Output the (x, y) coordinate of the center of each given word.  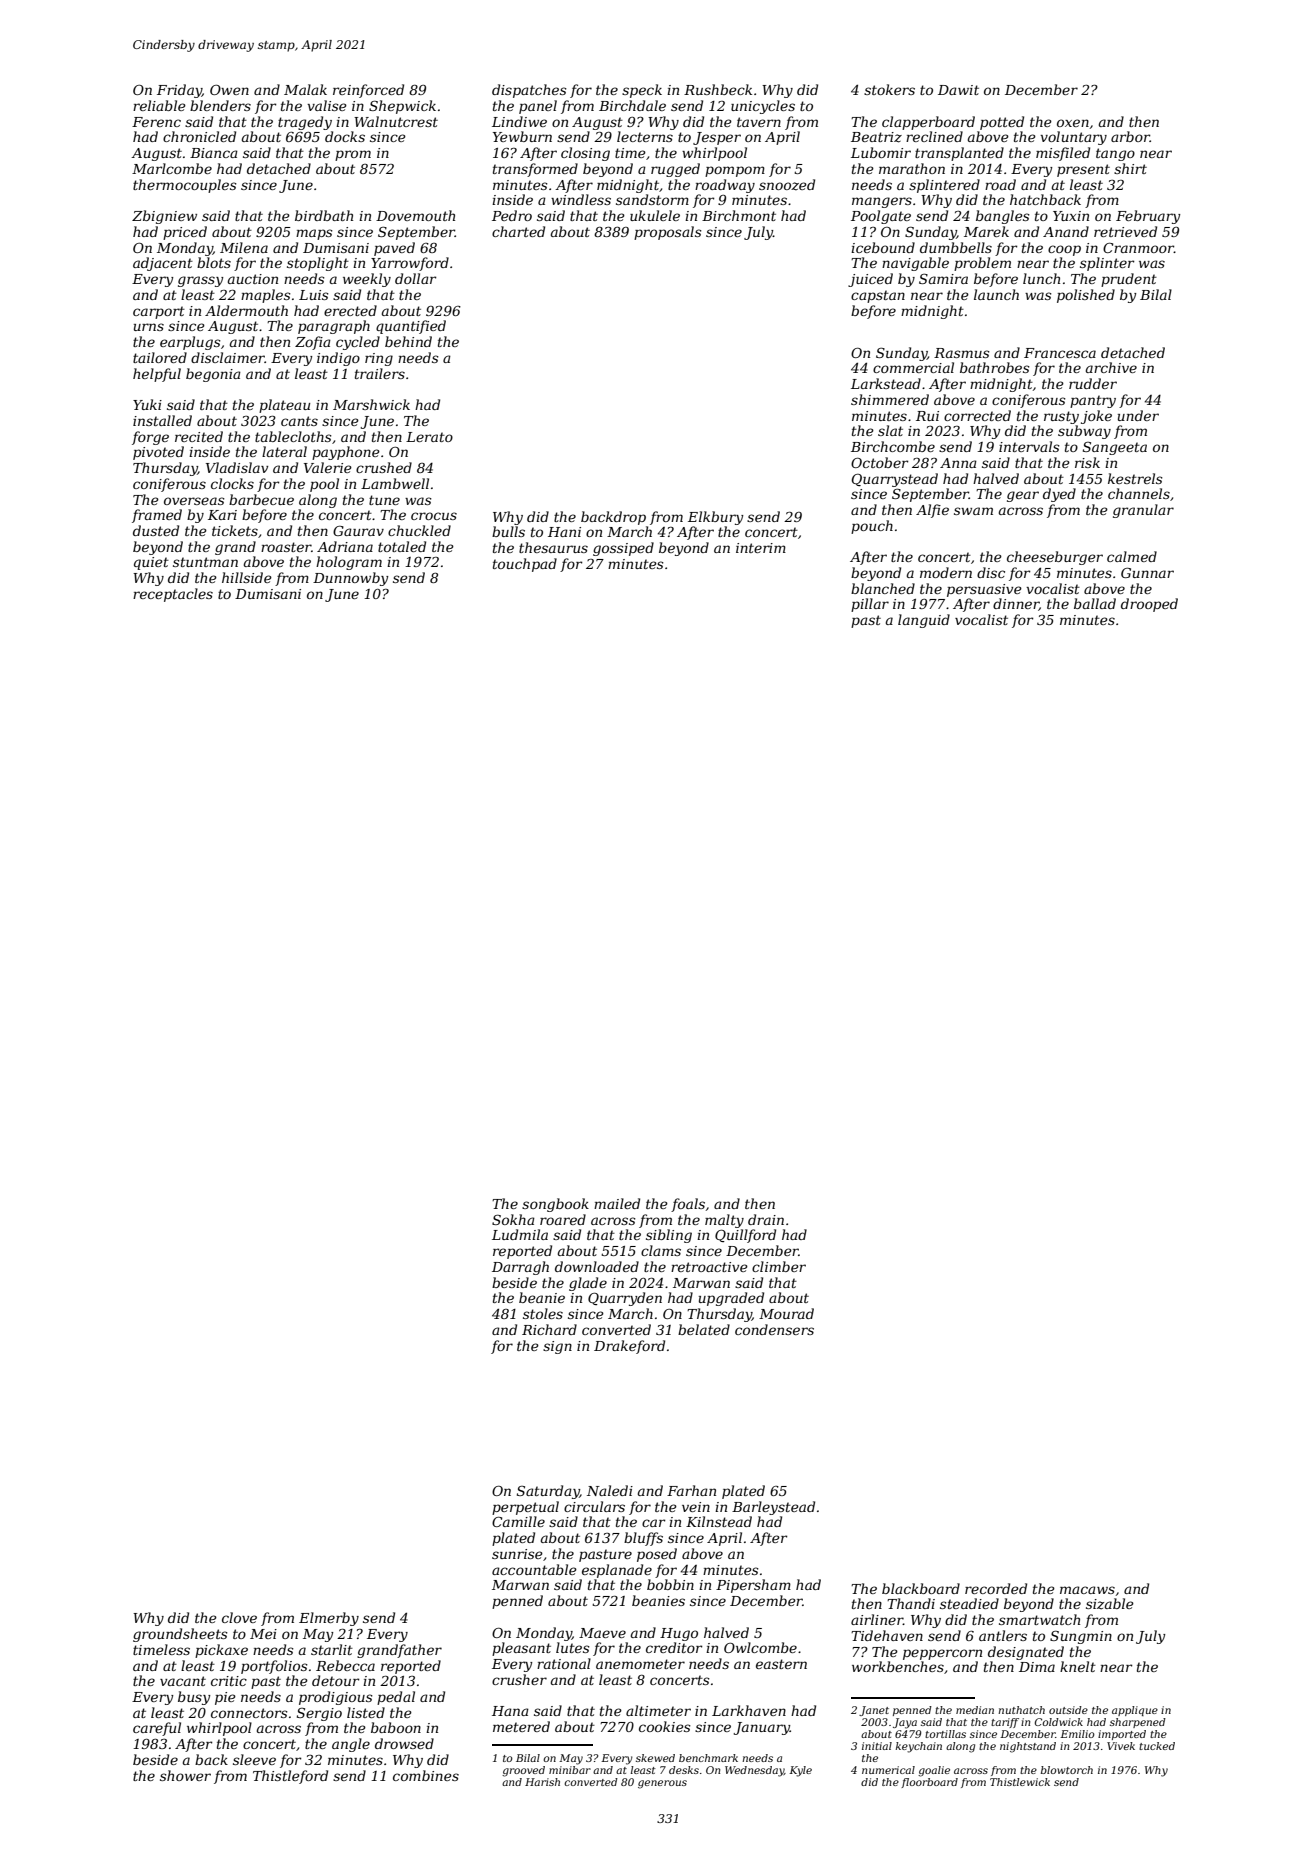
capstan (878, 296)
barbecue (261, 499)
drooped (1149, 605)
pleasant (521, 1649)
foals (688, 1205)
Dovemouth (415, 215)
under (1138, 415)
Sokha (513, 1219)
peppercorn (942, 1654)
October (879, 462)
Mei (263, 1634)
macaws (1087, 1590)
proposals (668, 233)
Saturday (548, 1492)
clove (239, 1617)
